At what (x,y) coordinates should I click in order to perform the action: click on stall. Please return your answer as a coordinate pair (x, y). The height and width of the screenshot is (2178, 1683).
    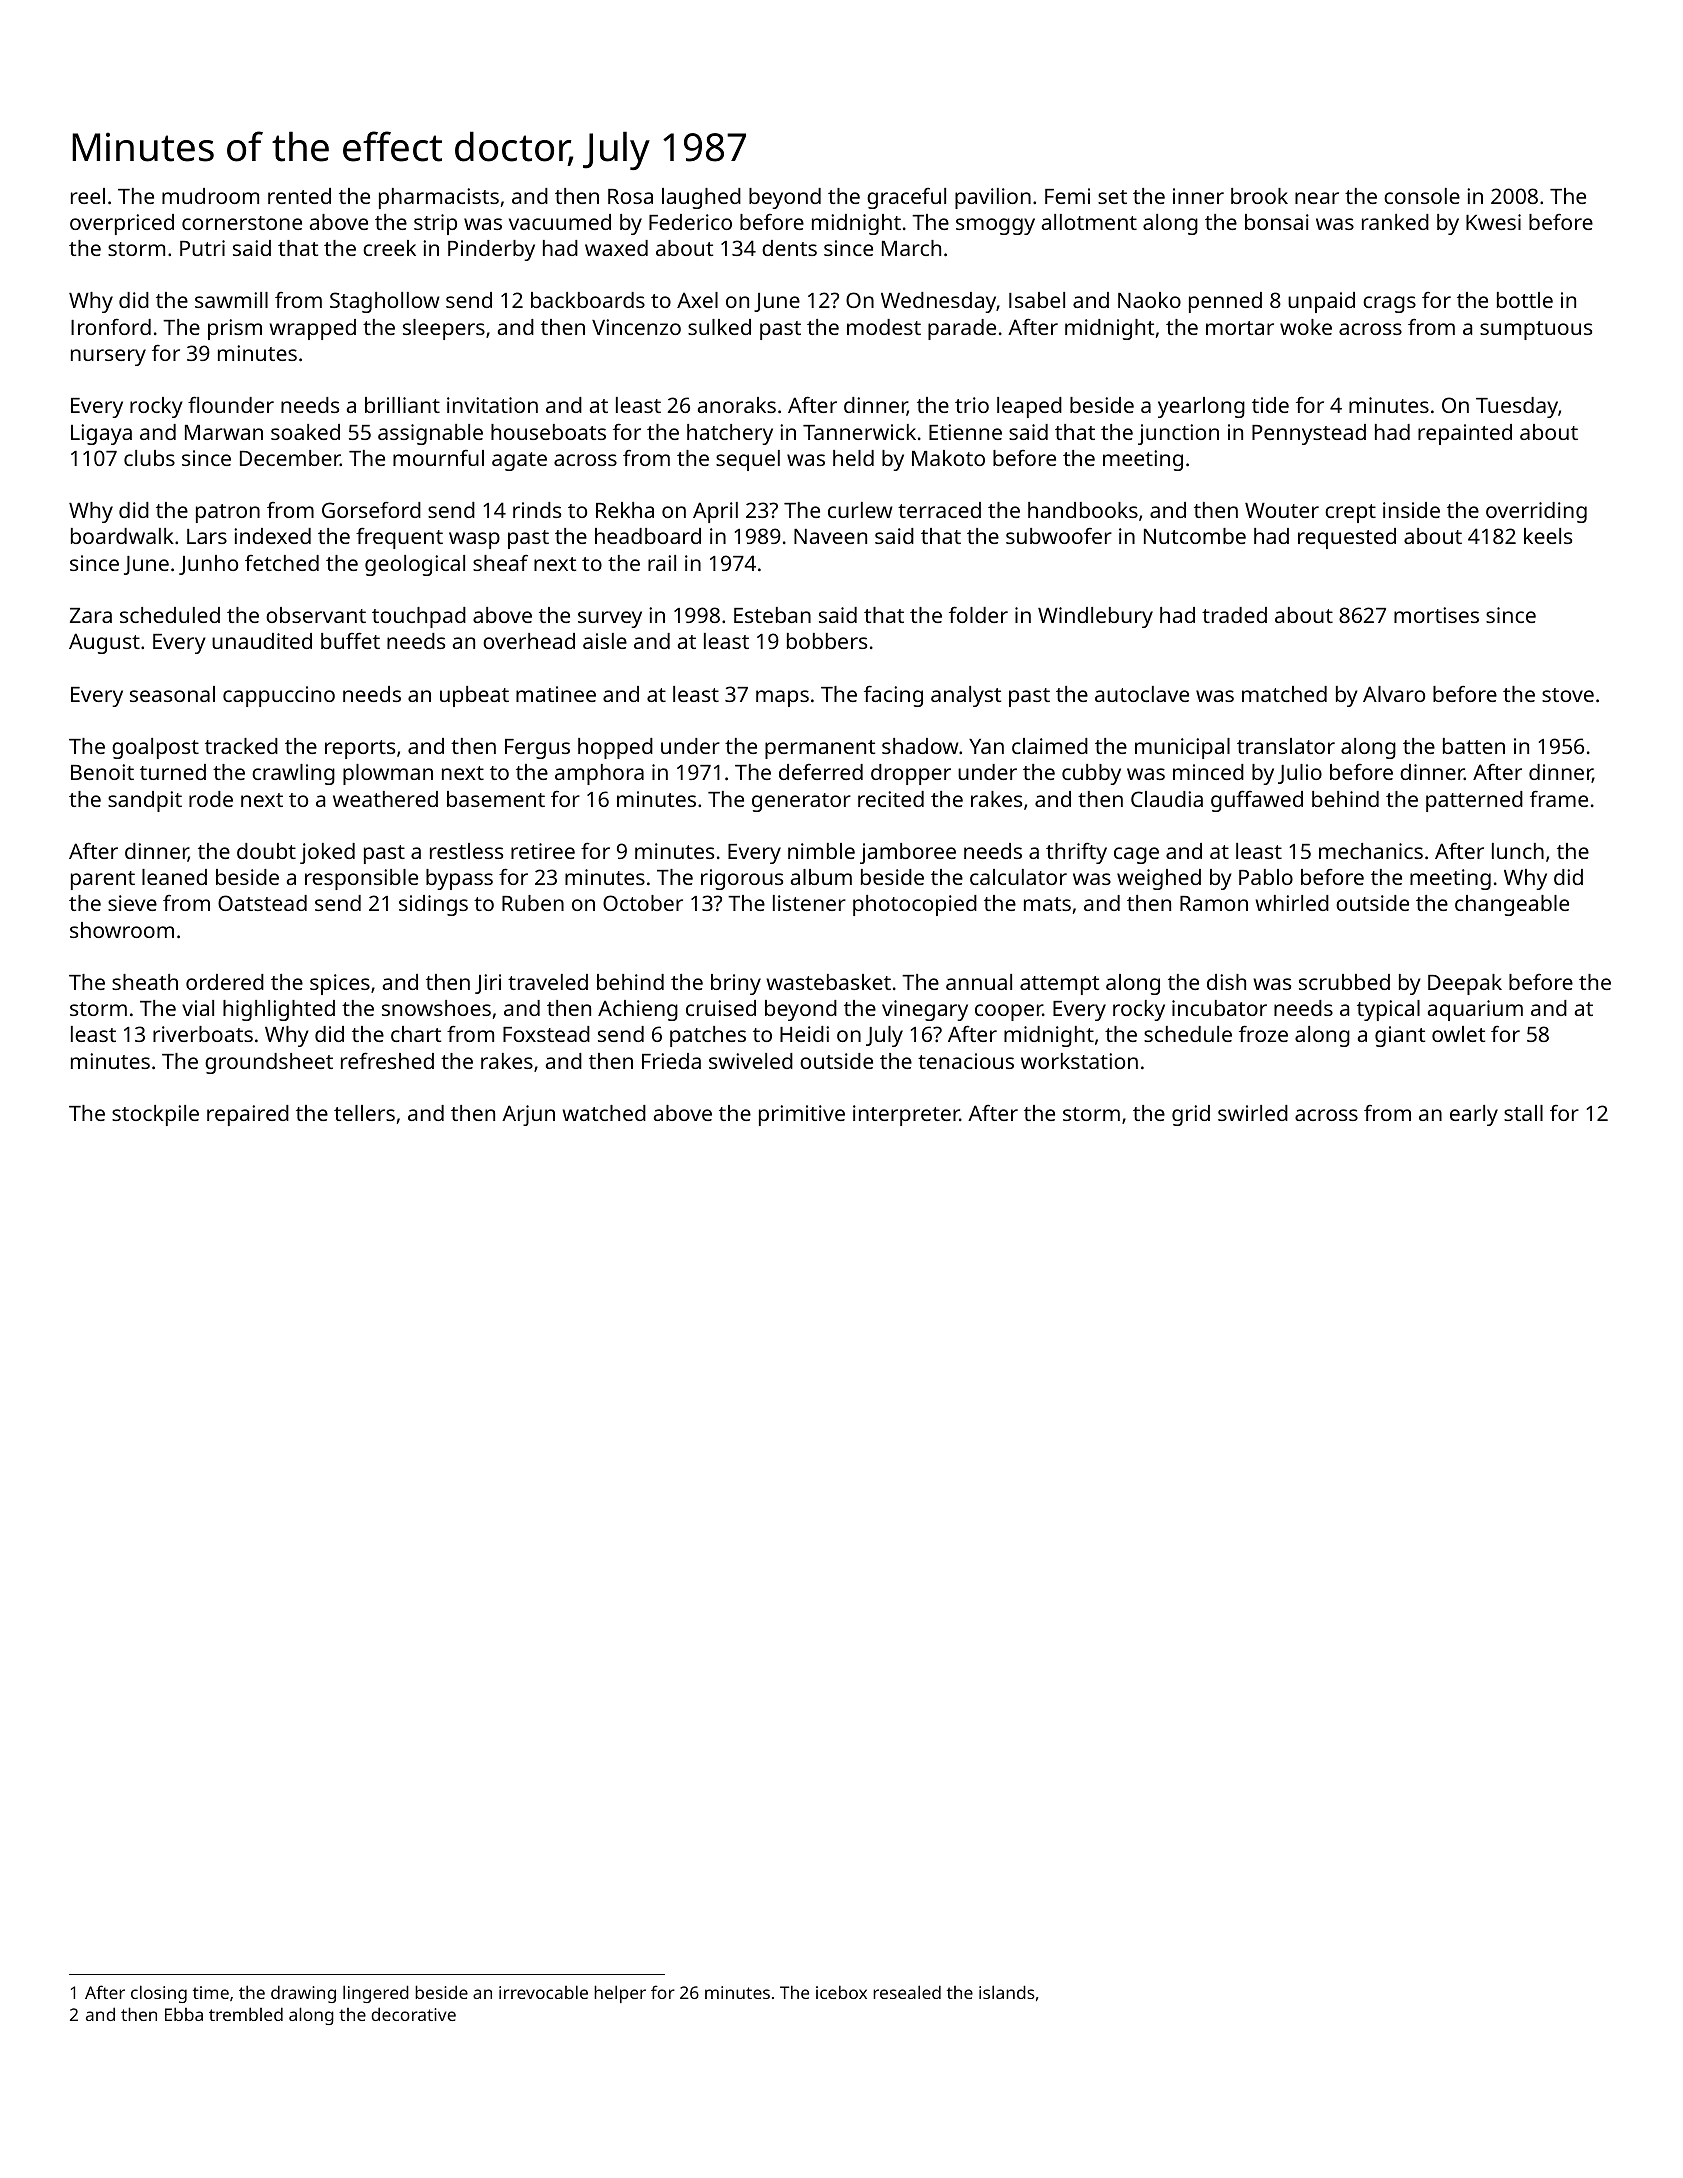
    Looking at the image, I should click on (1523, 1113).
